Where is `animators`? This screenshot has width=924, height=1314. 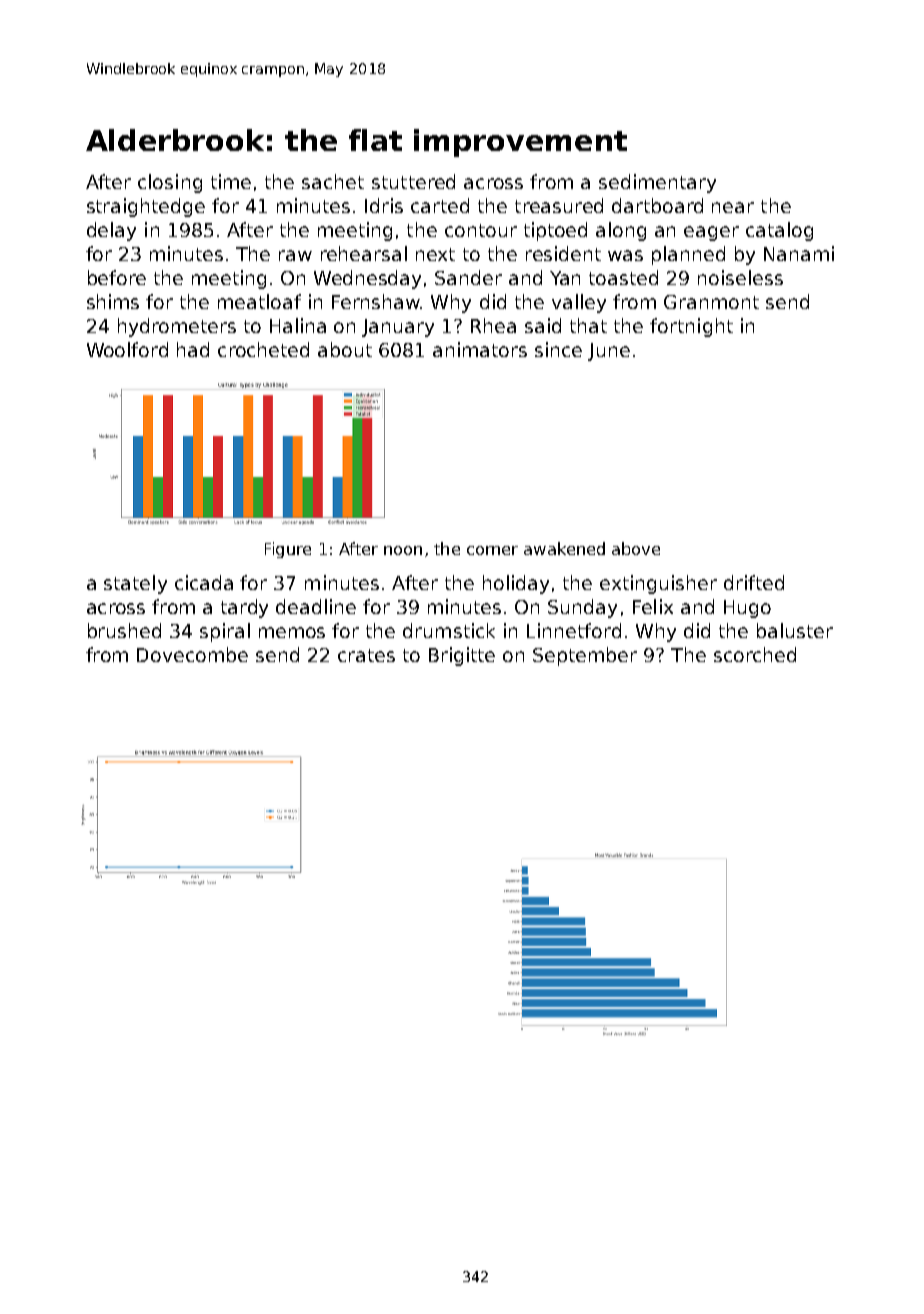 animators is located at coordinates (480, 349).
